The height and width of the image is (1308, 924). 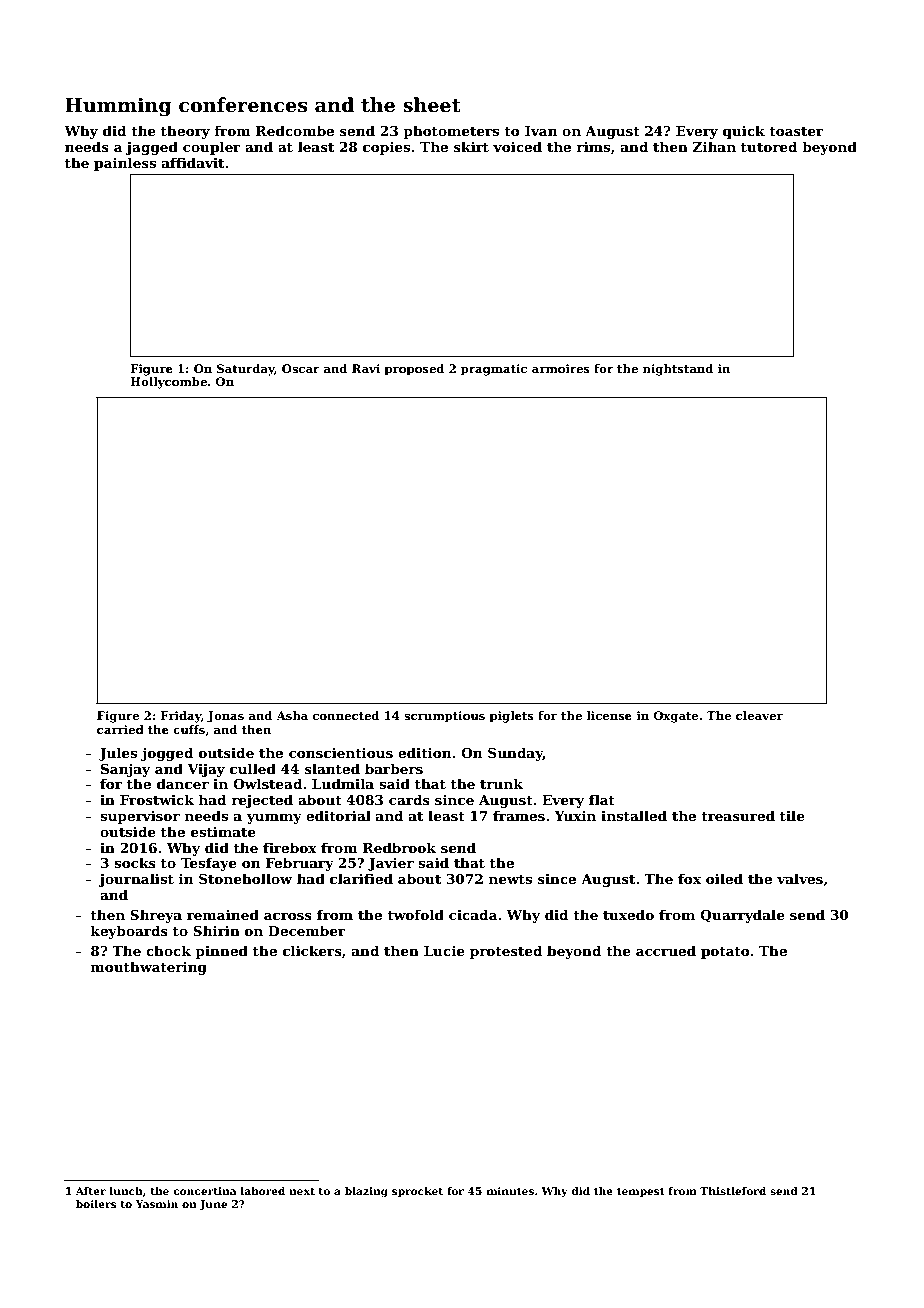 What do you see at coordinates (312, 950) in the image?
I see `clickers` at bounding box center [312, 950].
